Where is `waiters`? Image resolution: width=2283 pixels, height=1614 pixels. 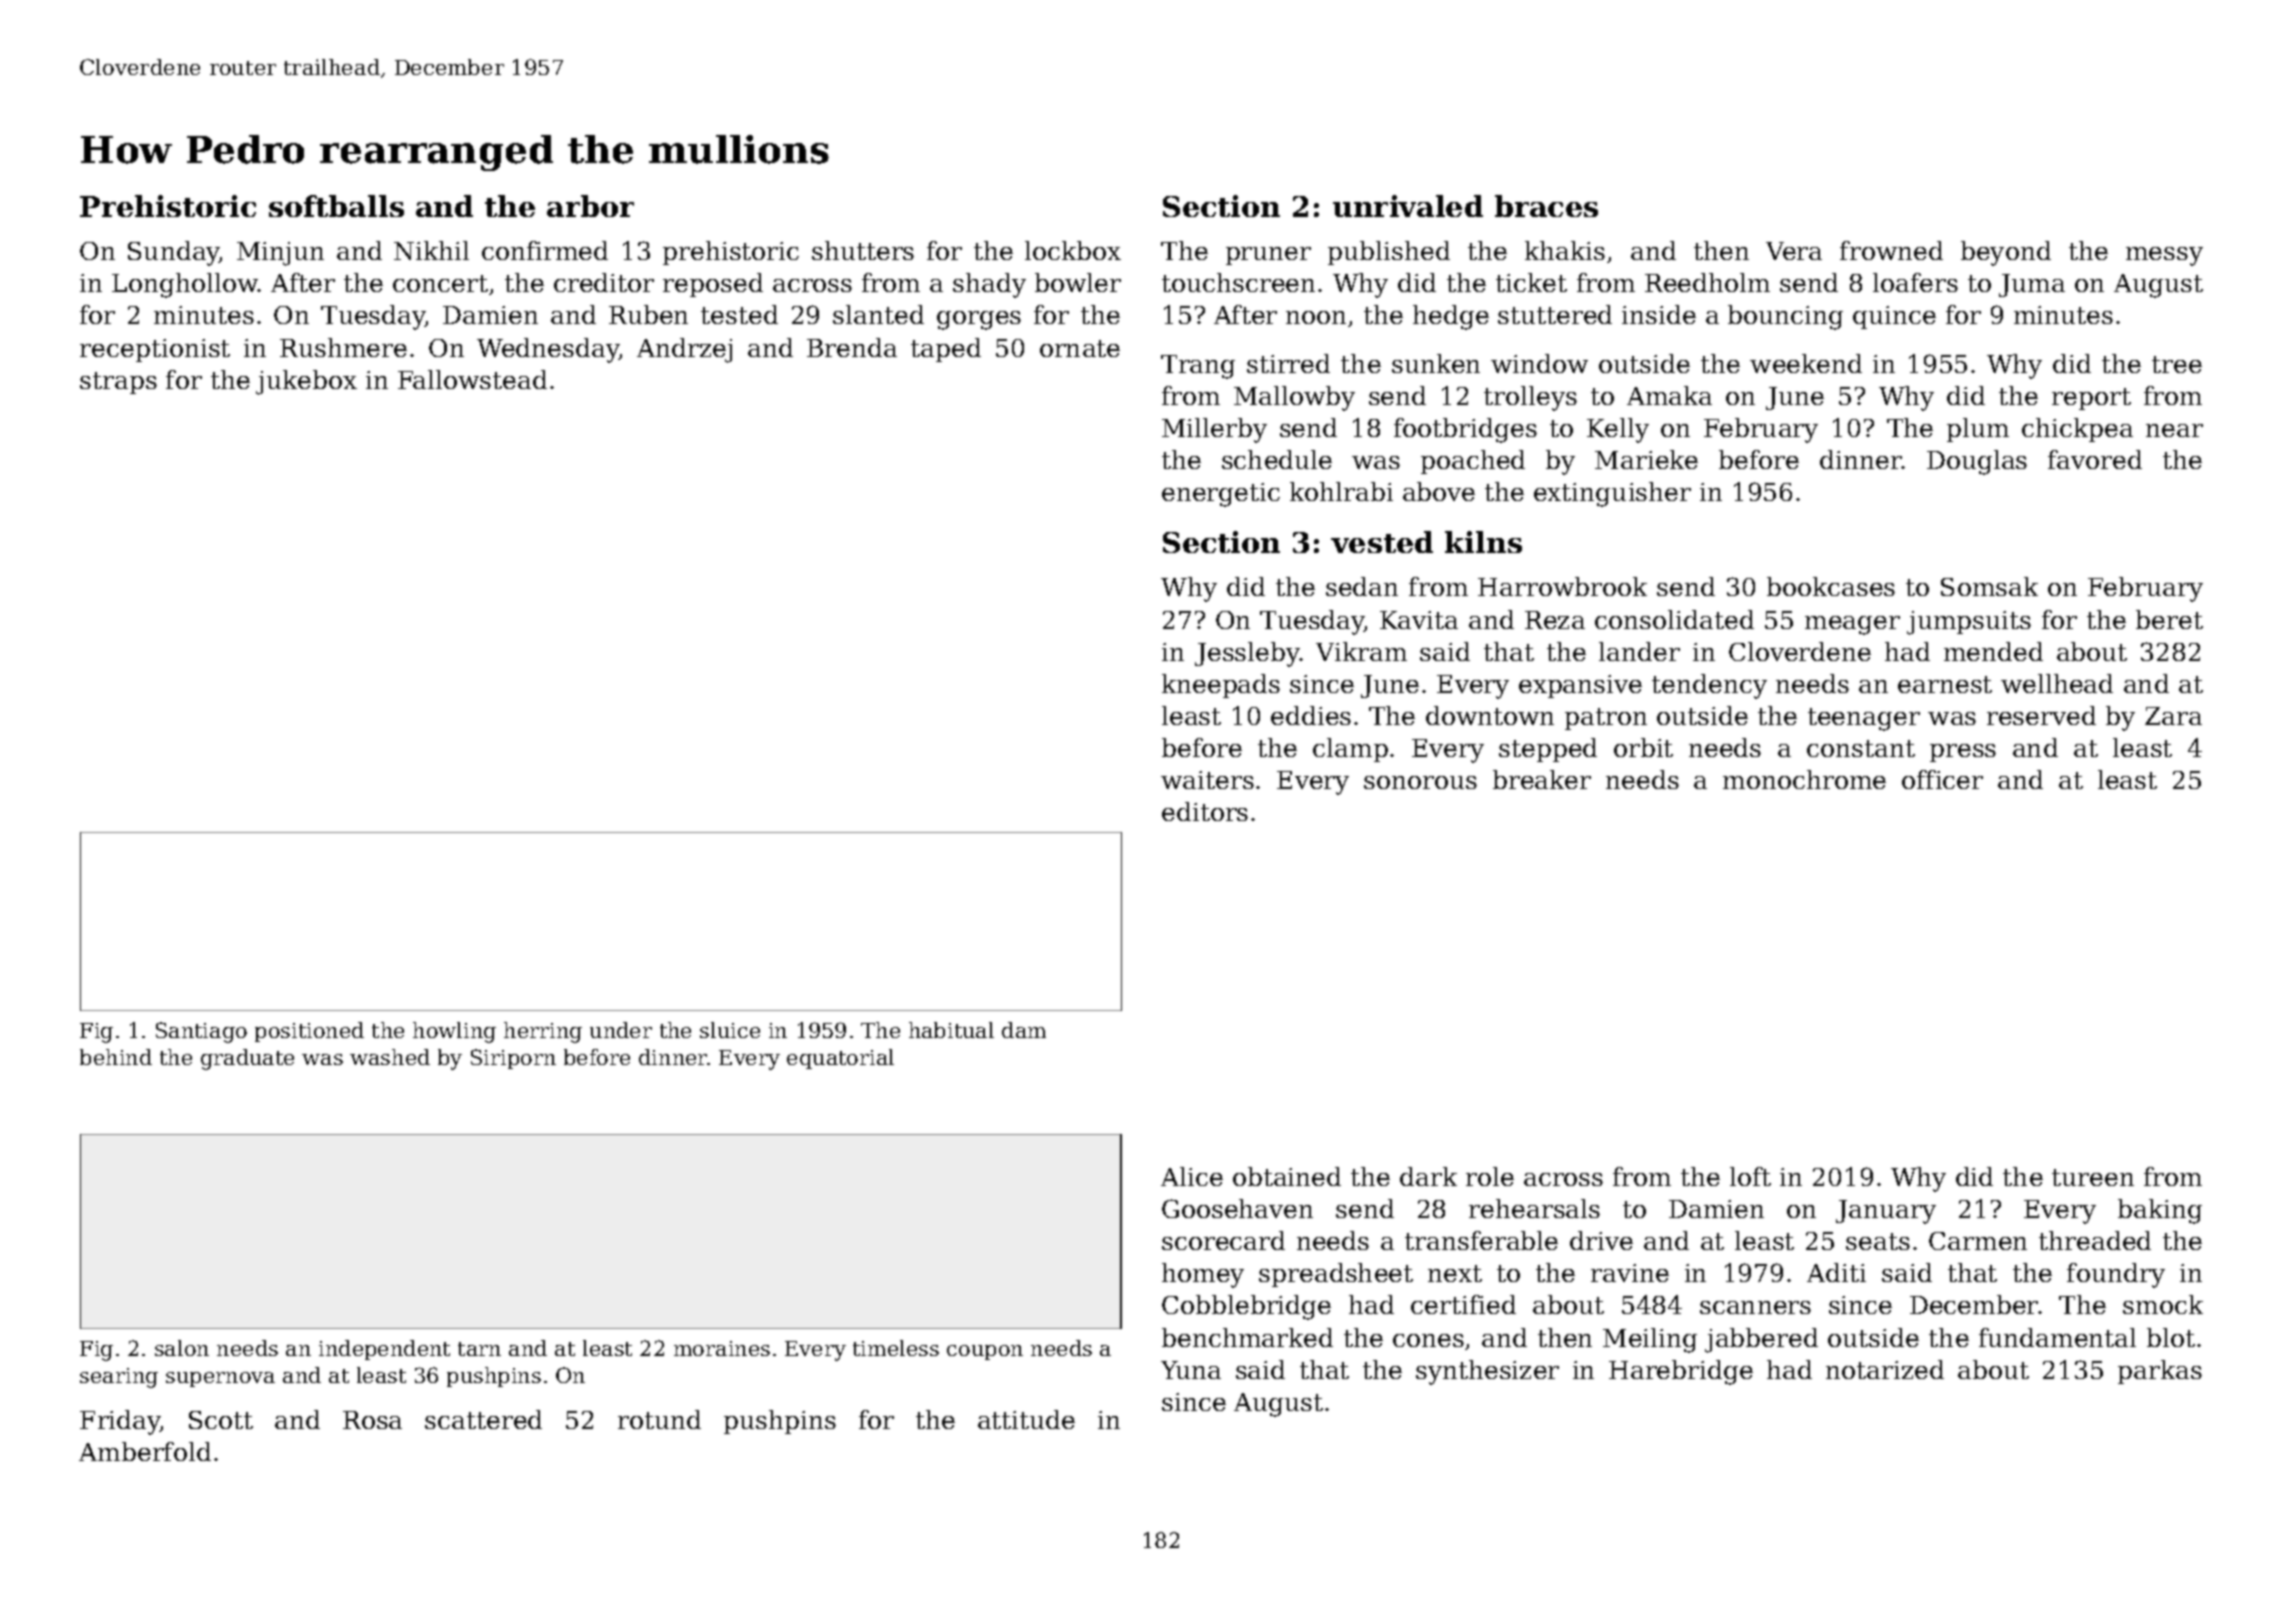
waiters is located at coordinates (1207, 780).
